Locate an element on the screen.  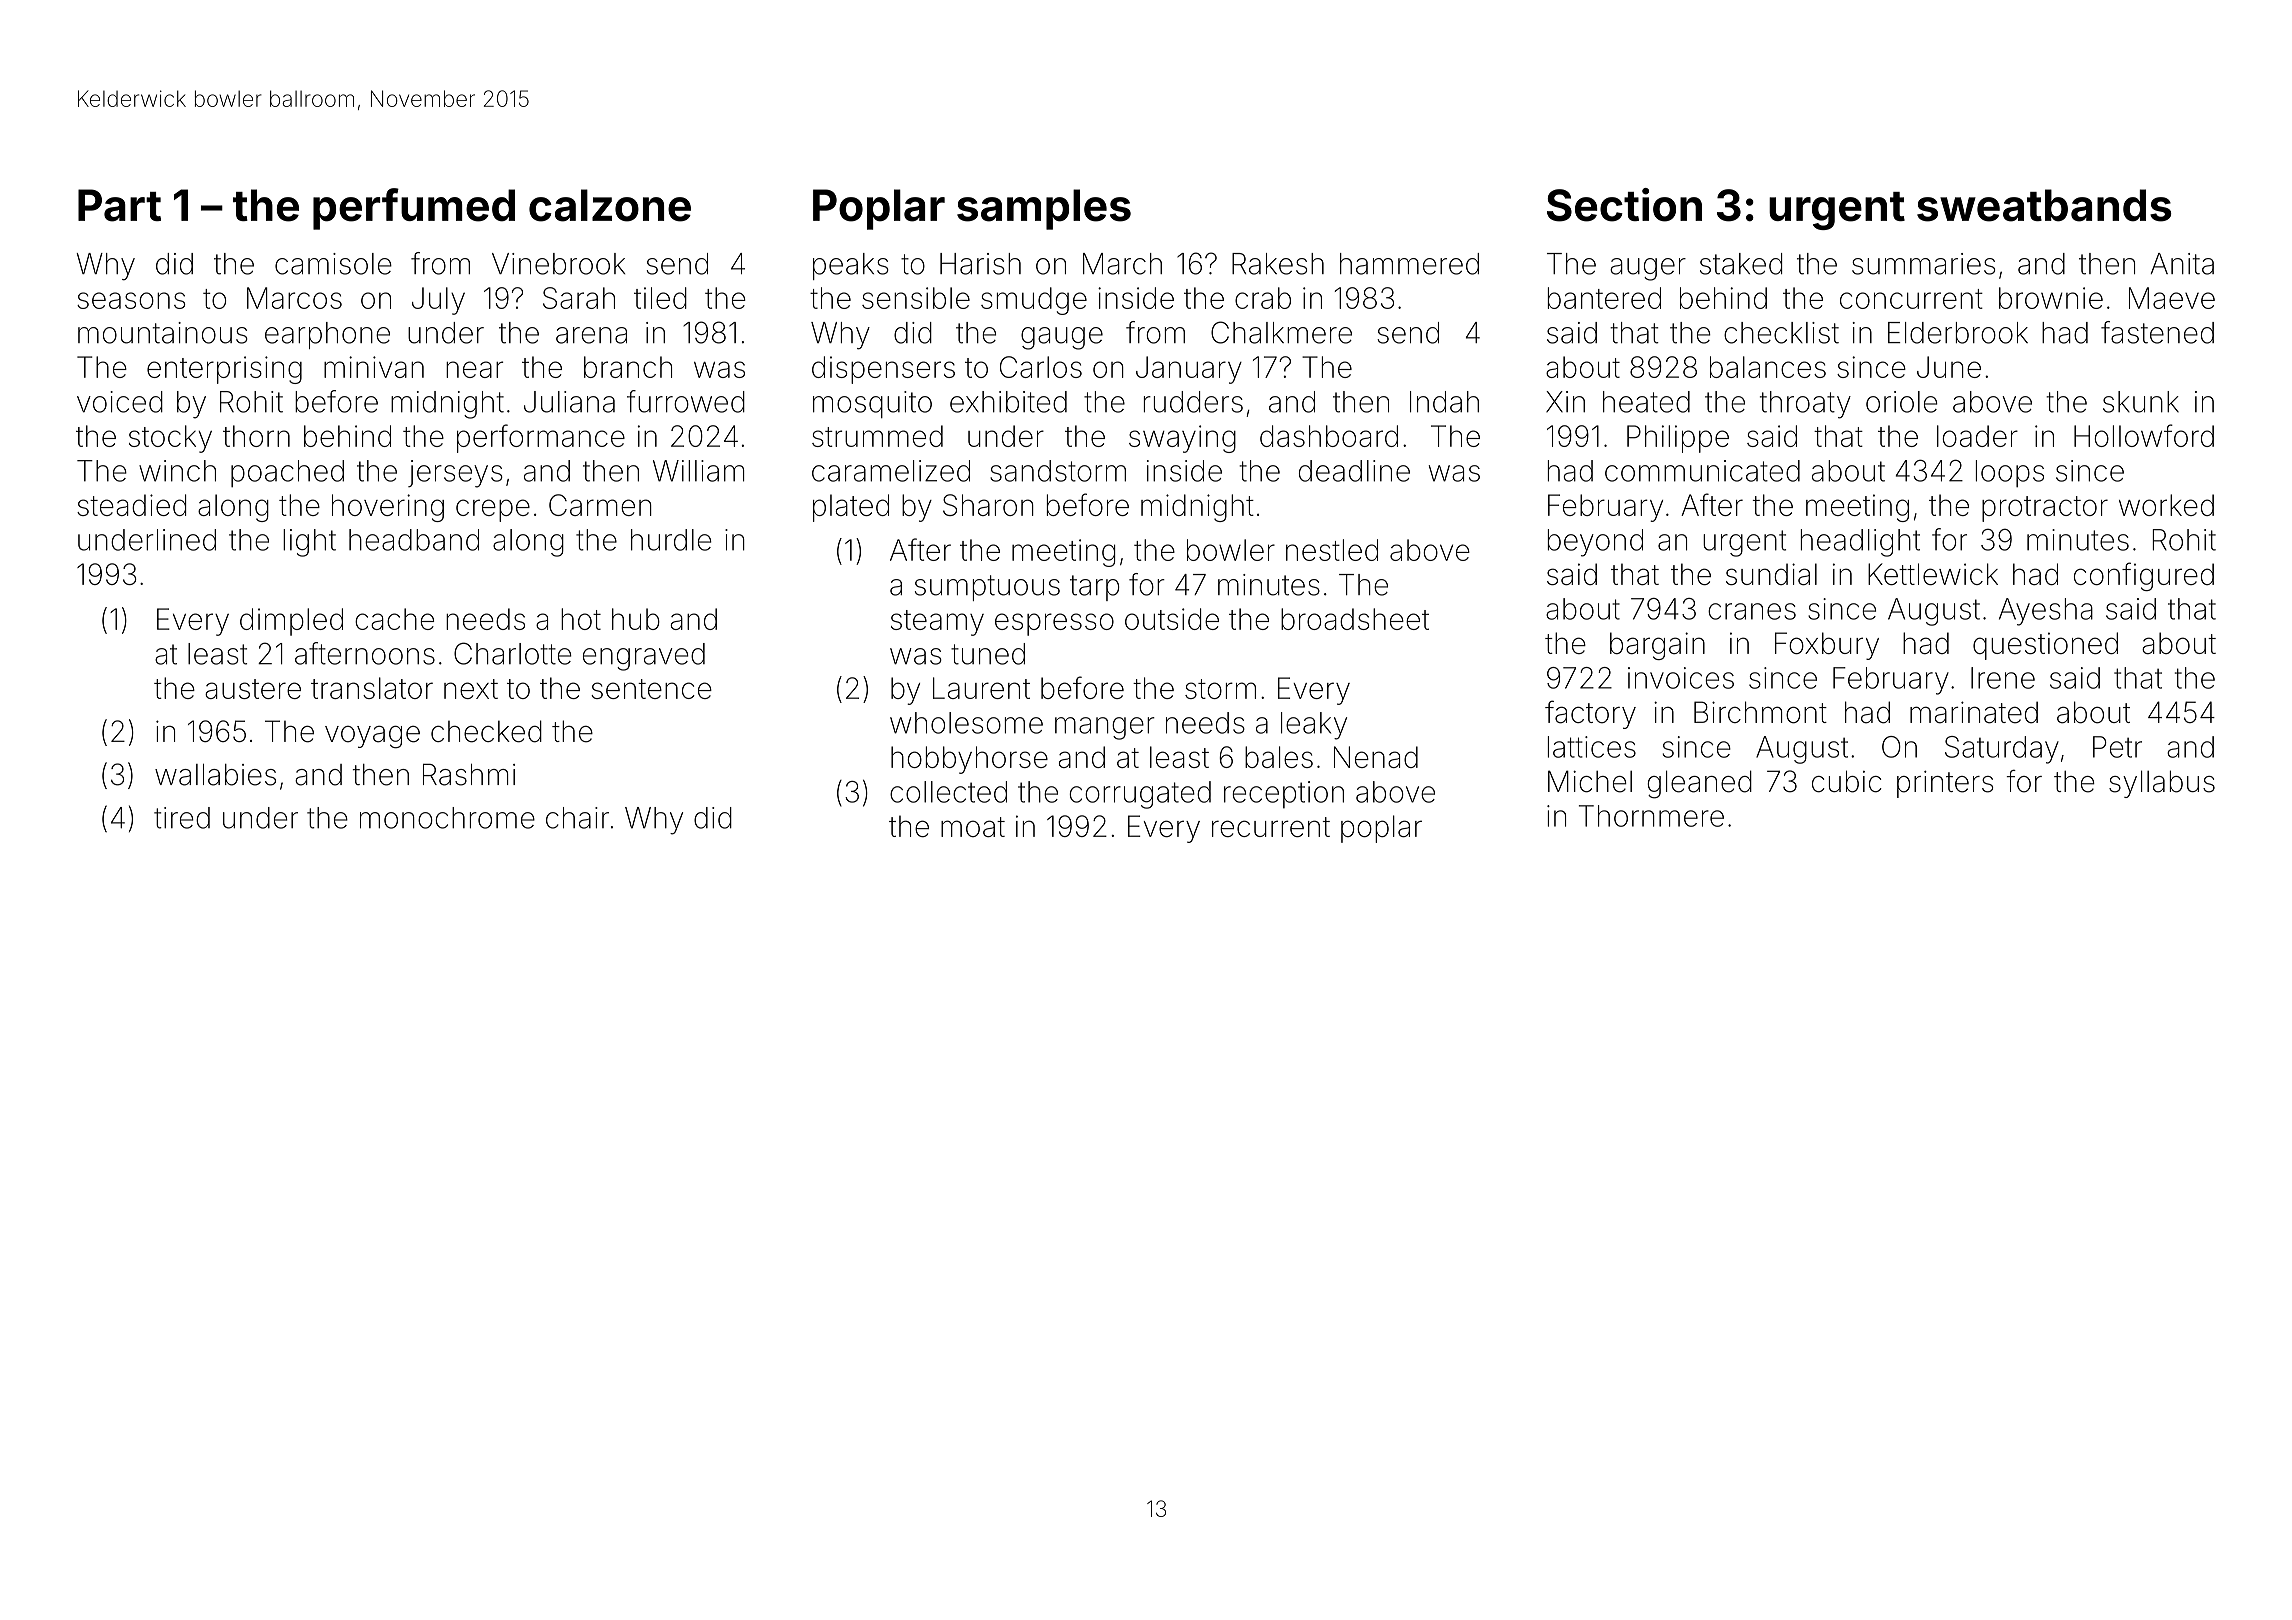
printers is located at coordinates (1945, 784).
